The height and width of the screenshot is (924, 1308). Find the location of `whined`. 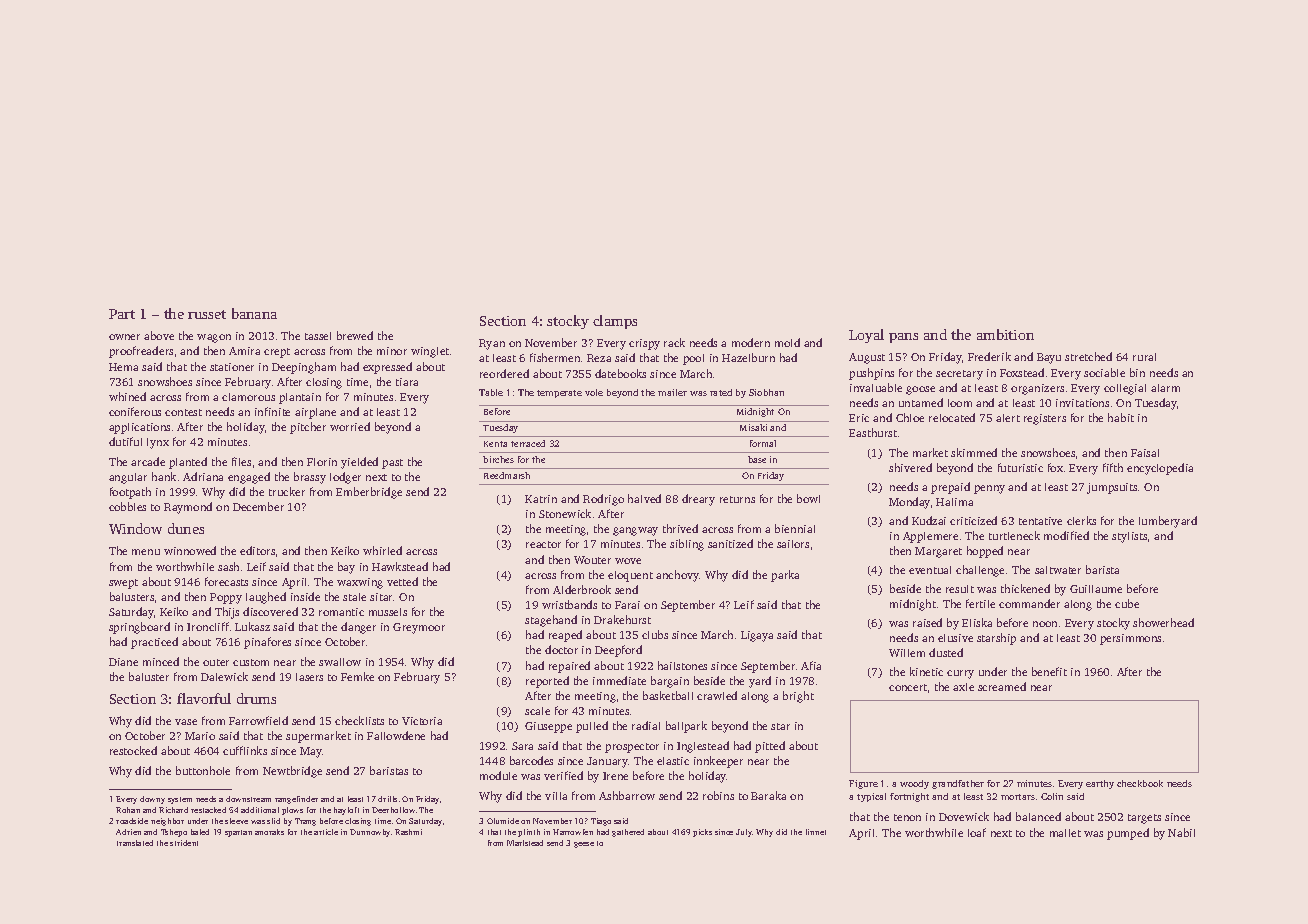

whined is located at coordinates (127, 396).
